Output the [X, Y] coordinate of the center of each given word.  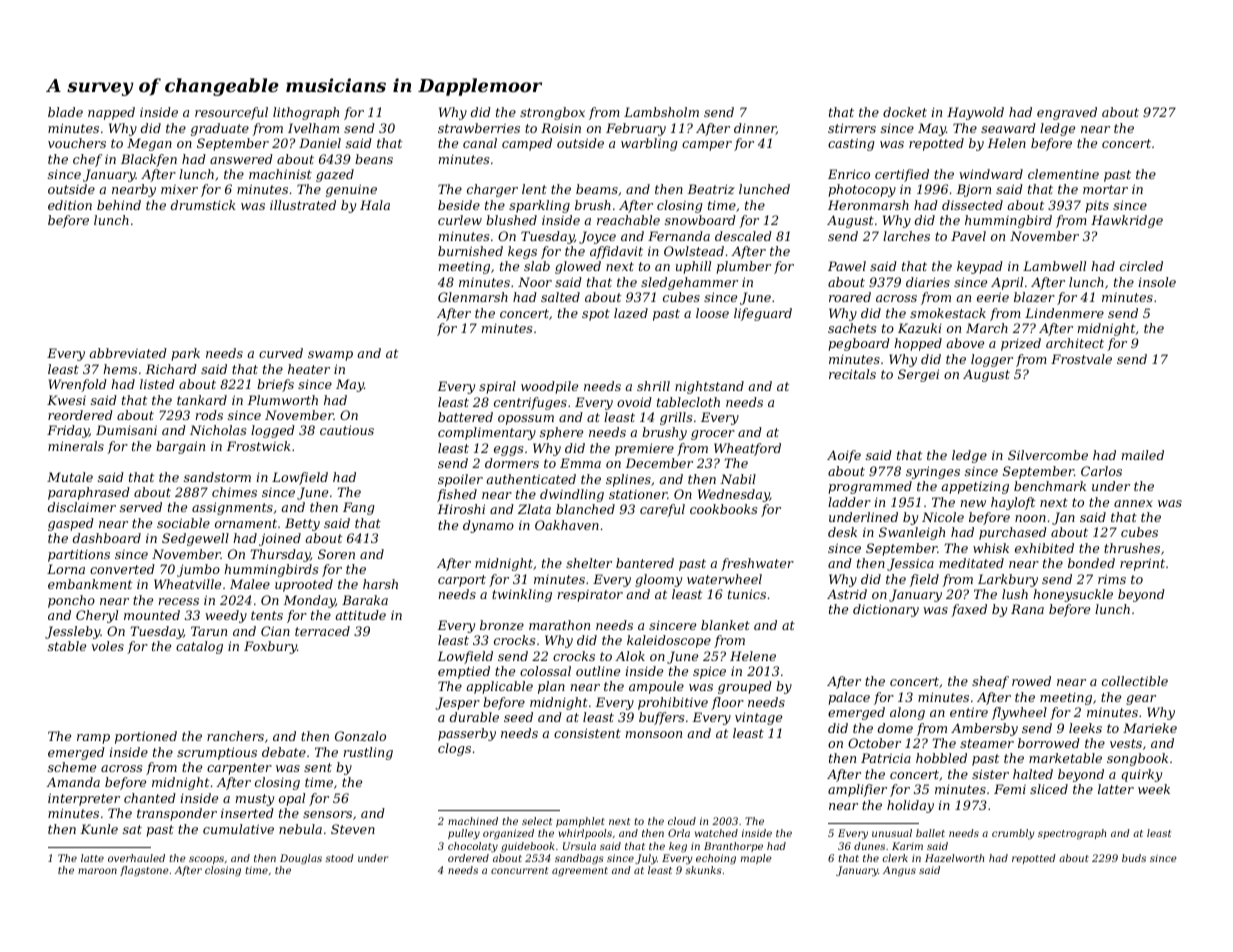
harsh [380, 584]
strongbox [552, 113]
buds [1134, 858]
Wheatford [747, 449]
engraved [1067, 113]
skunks [703, 870]
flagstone [144, 871]
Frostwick [258, 446]
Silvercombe [1048, 455]
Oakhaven [567, 525]
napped [111, 113]
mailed [1143, 455]
